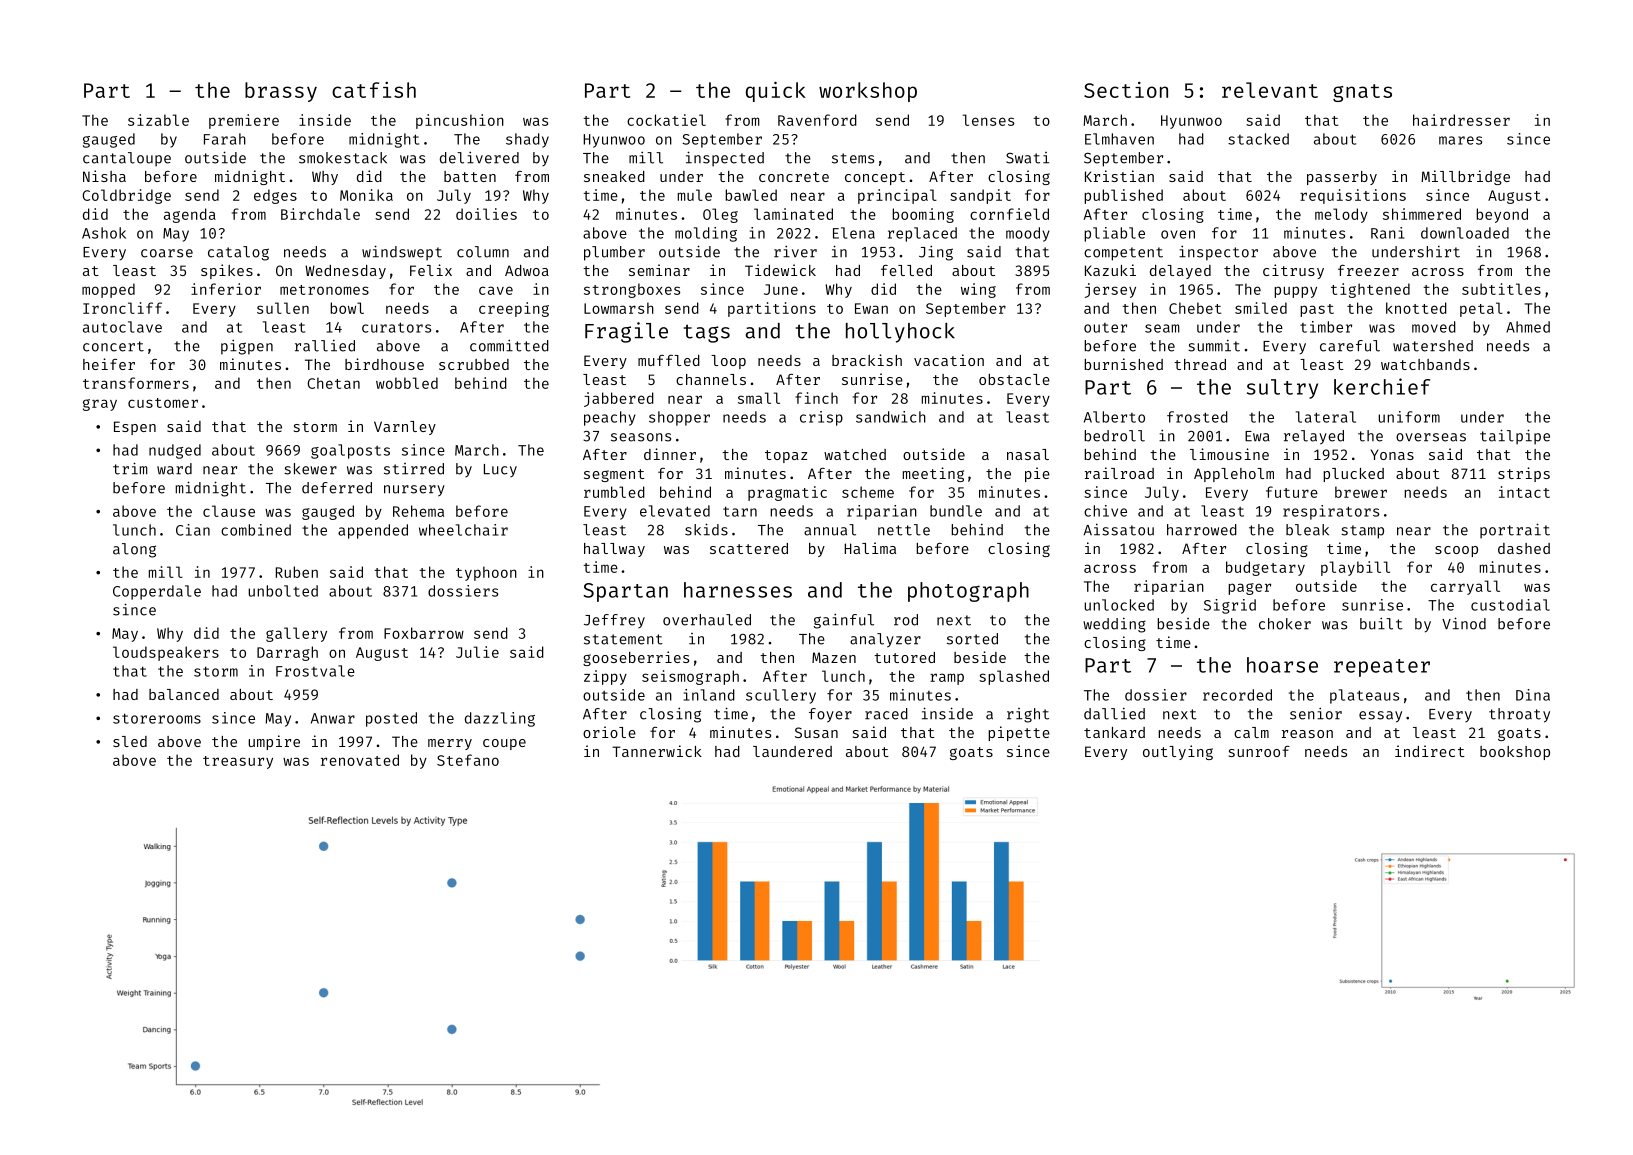 The height and width of the document is (1155, 1633). Describe the element at coordinates (1249, 589) in the document. I see `pager` at that location.
